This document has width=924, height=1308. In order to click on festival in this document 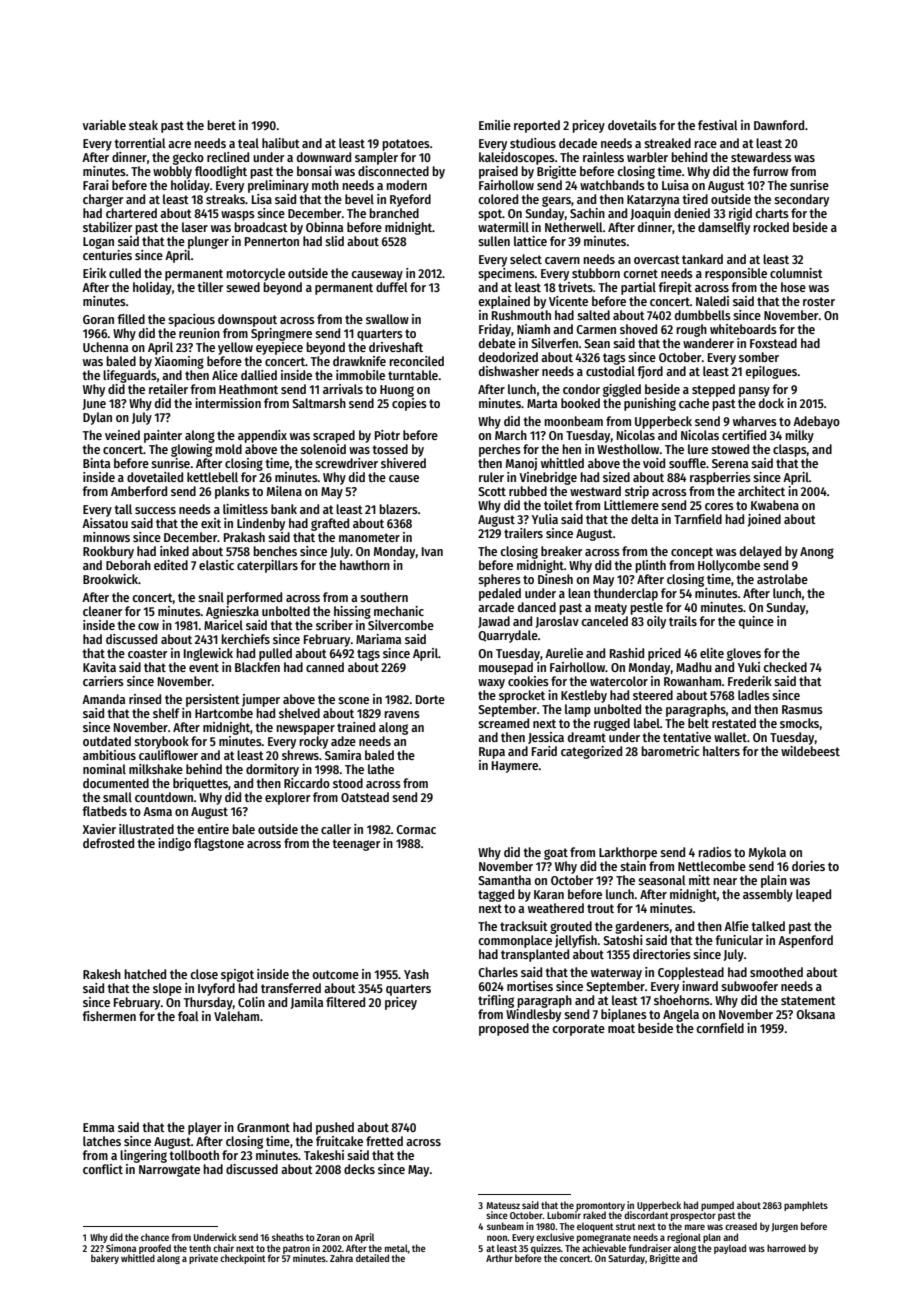, I will do `click(718, 125)`.
